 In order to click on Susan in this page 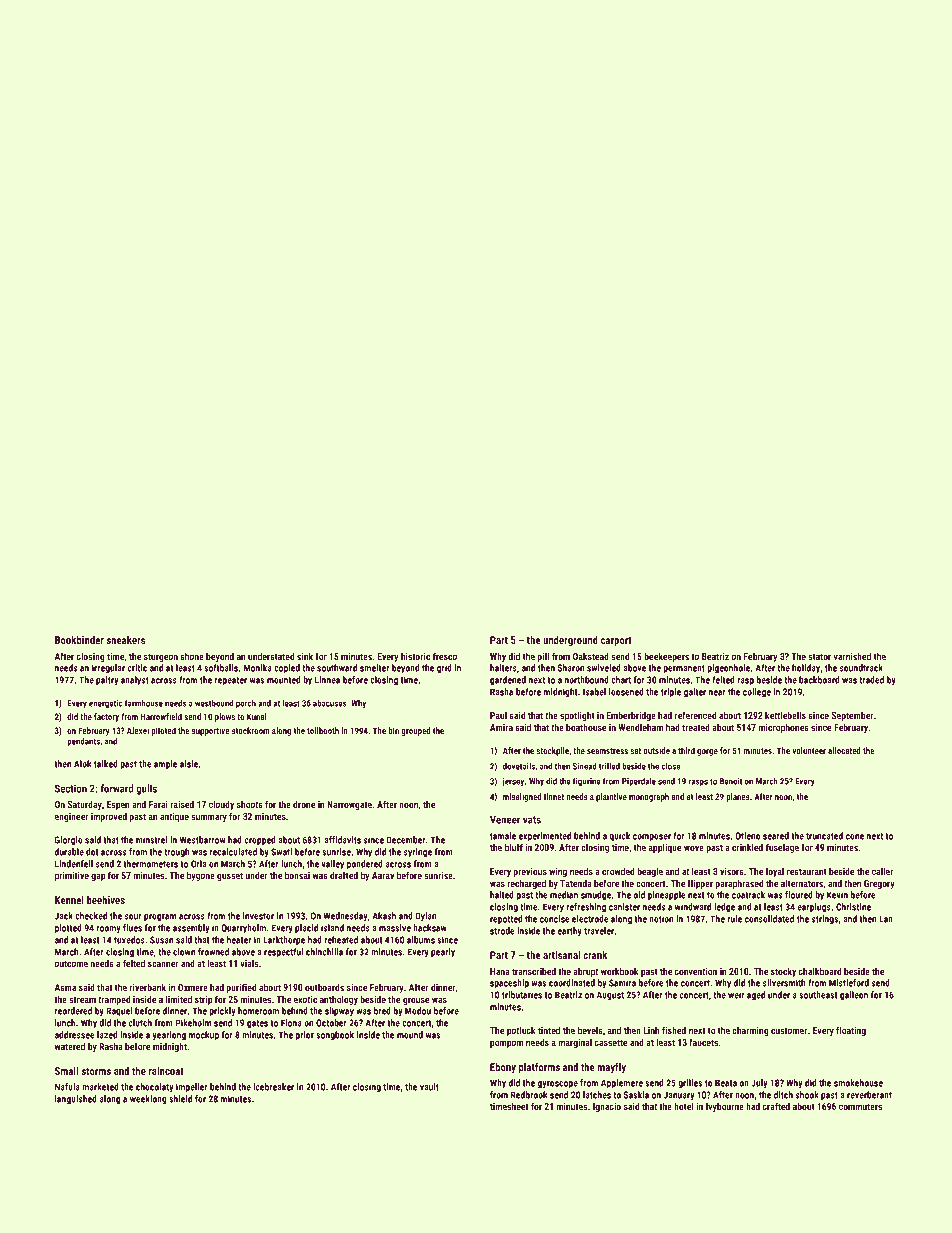, I will do `click(161, 940)`.
